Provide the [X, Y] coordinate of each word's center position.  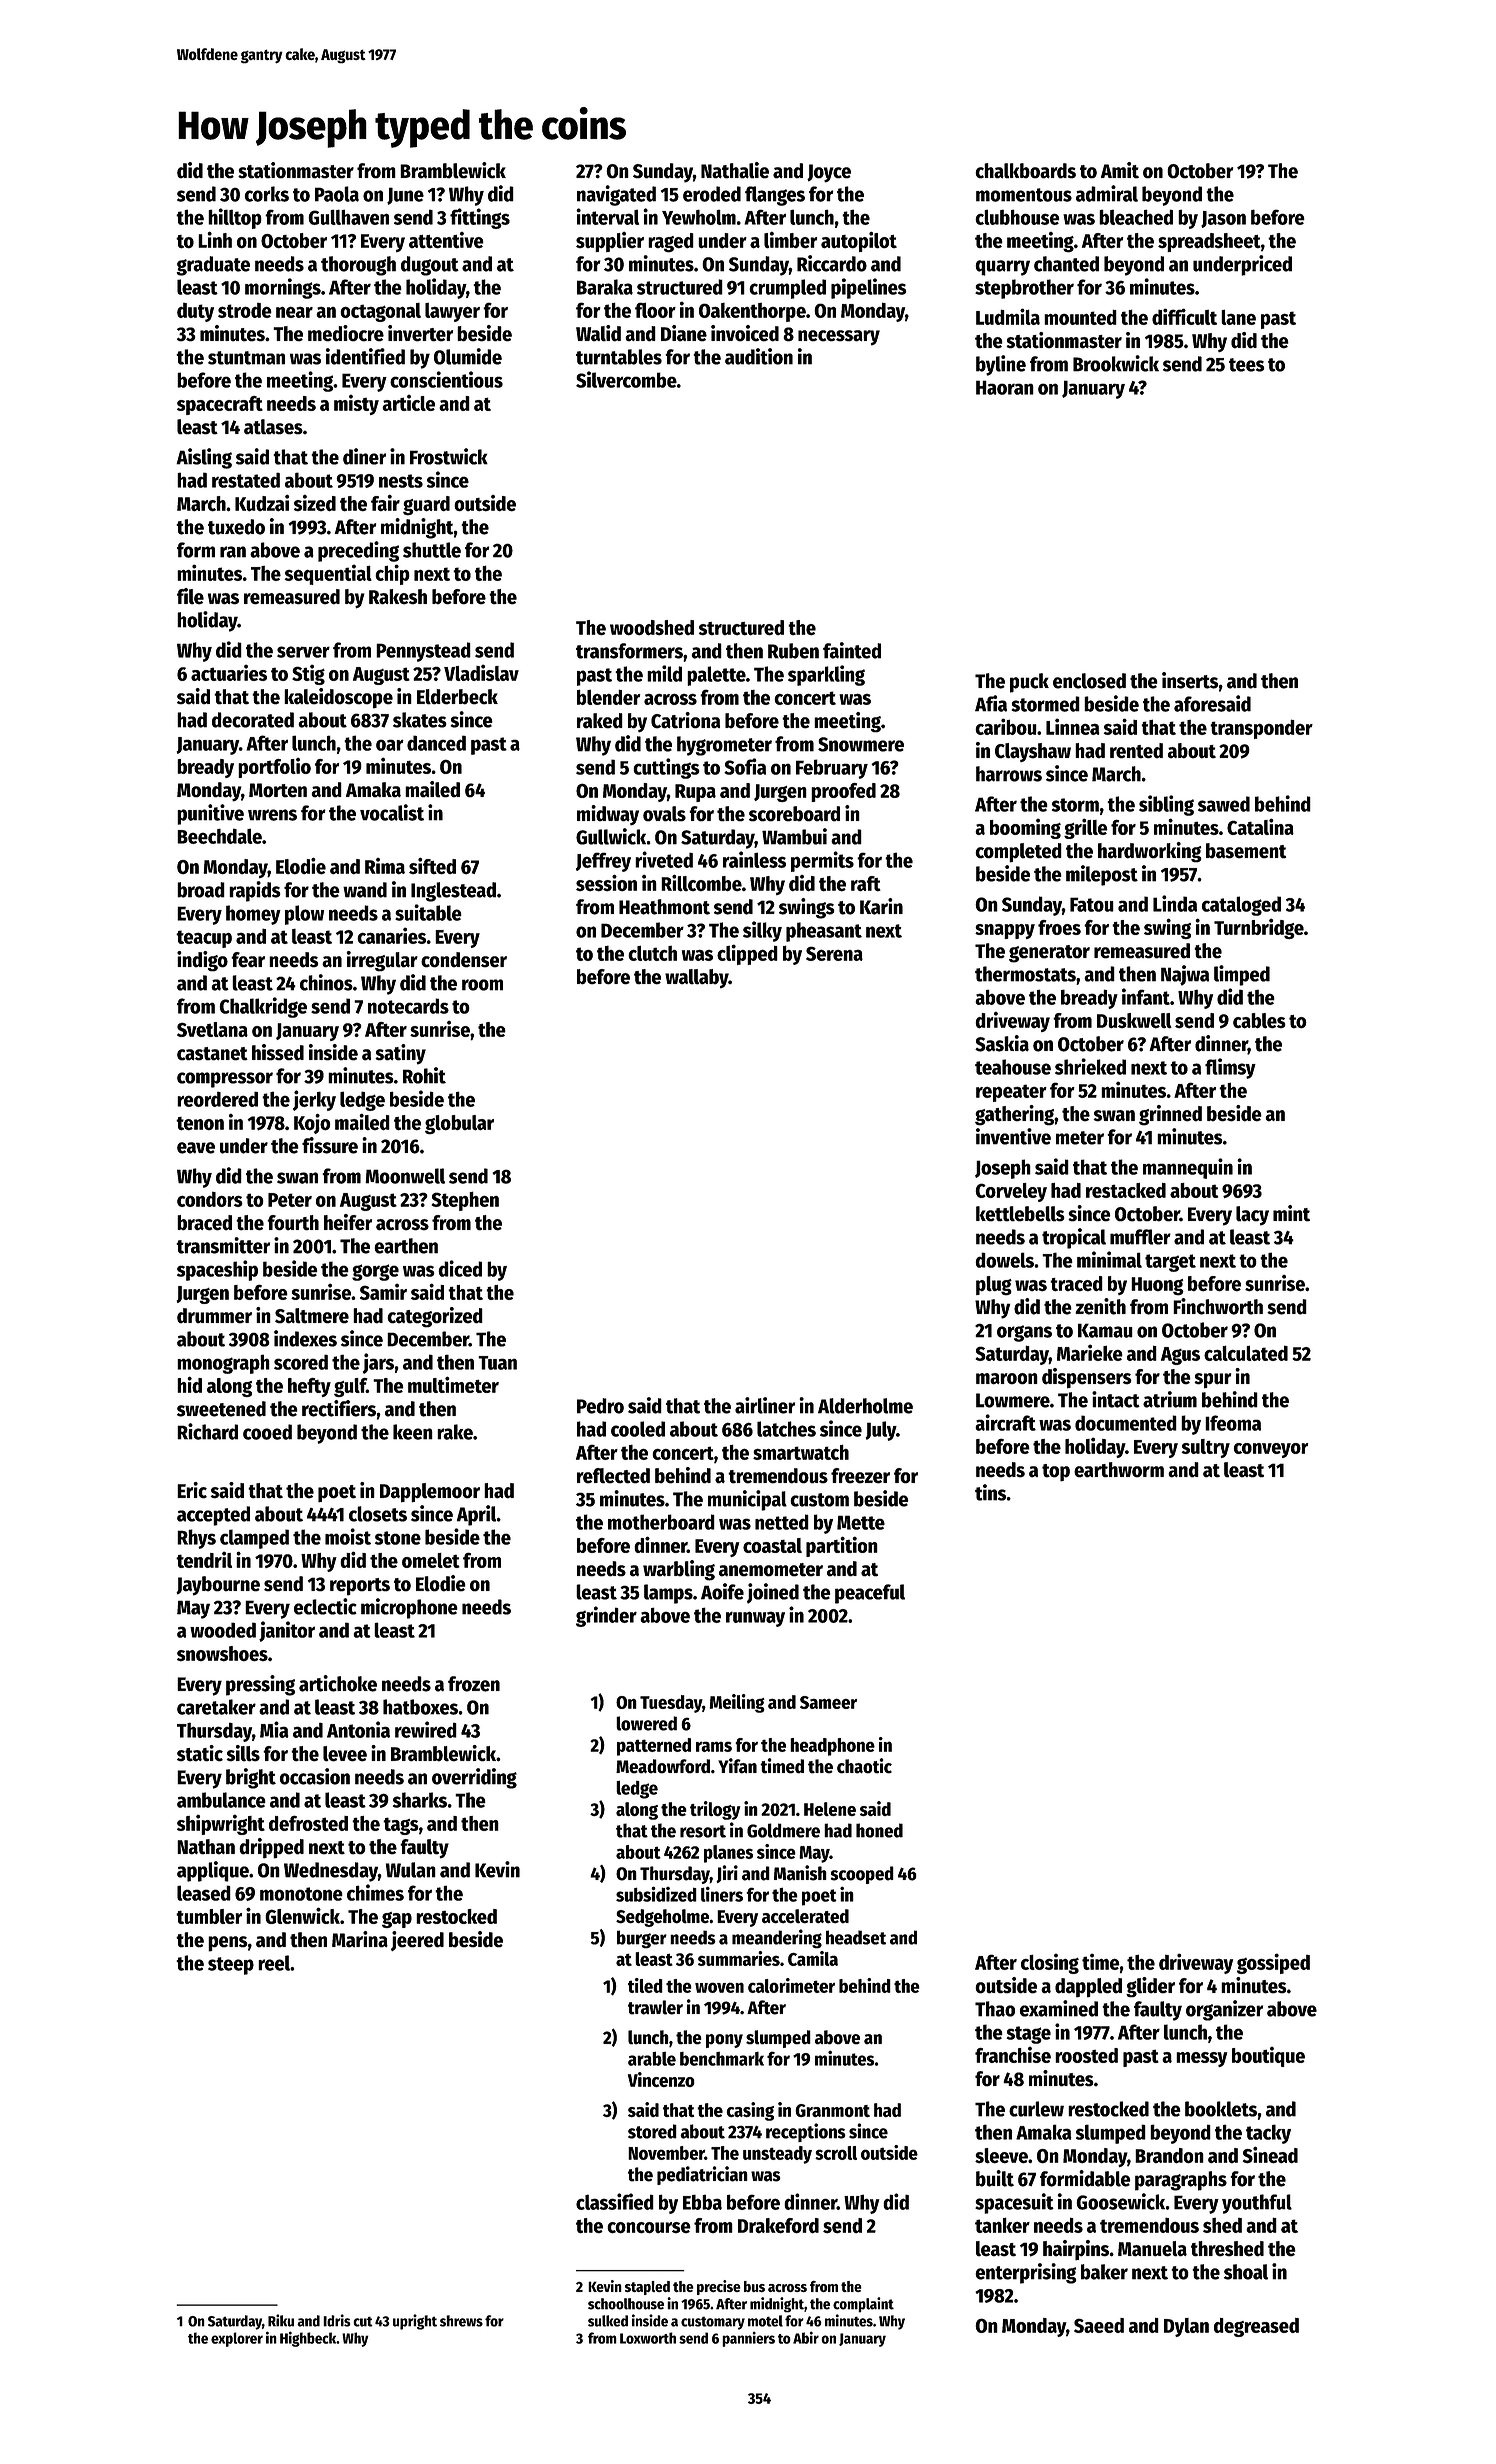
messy [1202, 2059]
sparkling [826, 675]
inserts [1190, 680]
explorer [237, 2339]
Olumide [468, 356]
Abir [806, 2337]
